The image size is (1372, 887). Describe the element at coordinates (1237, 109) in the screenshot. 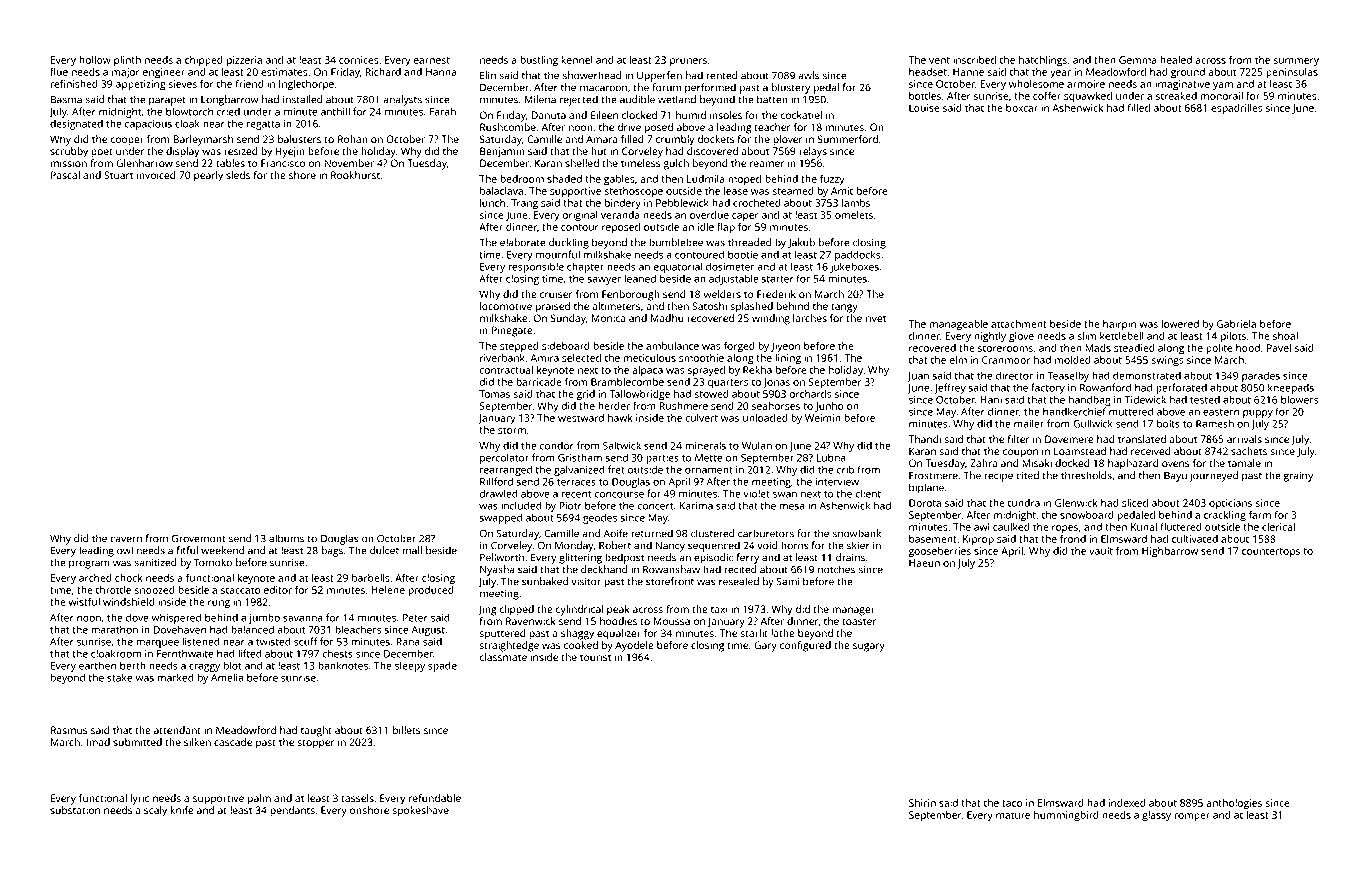

I see `espadrilles` at that location.
